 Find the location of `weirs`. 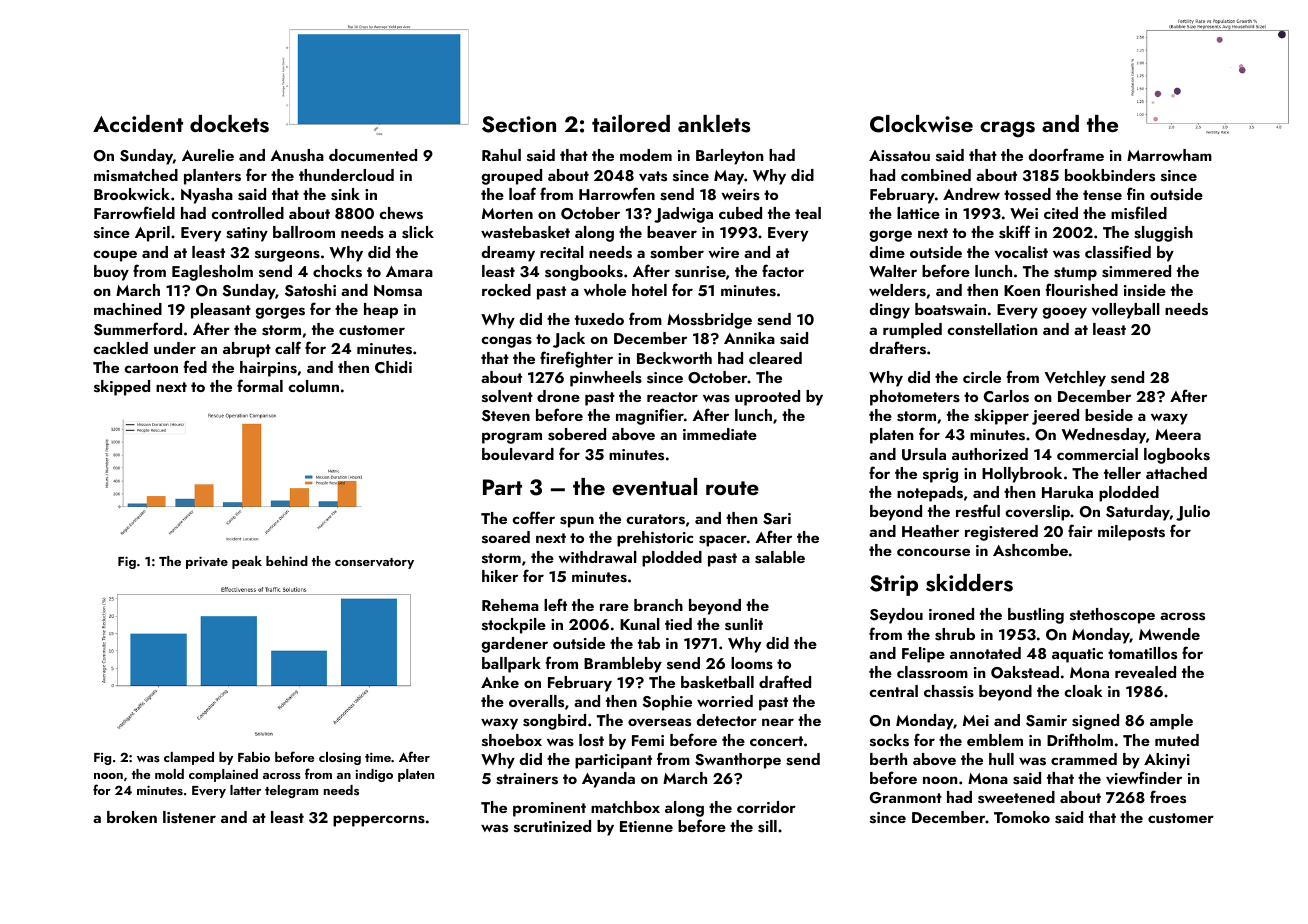

weirs is located at coordinates (740, 195).
